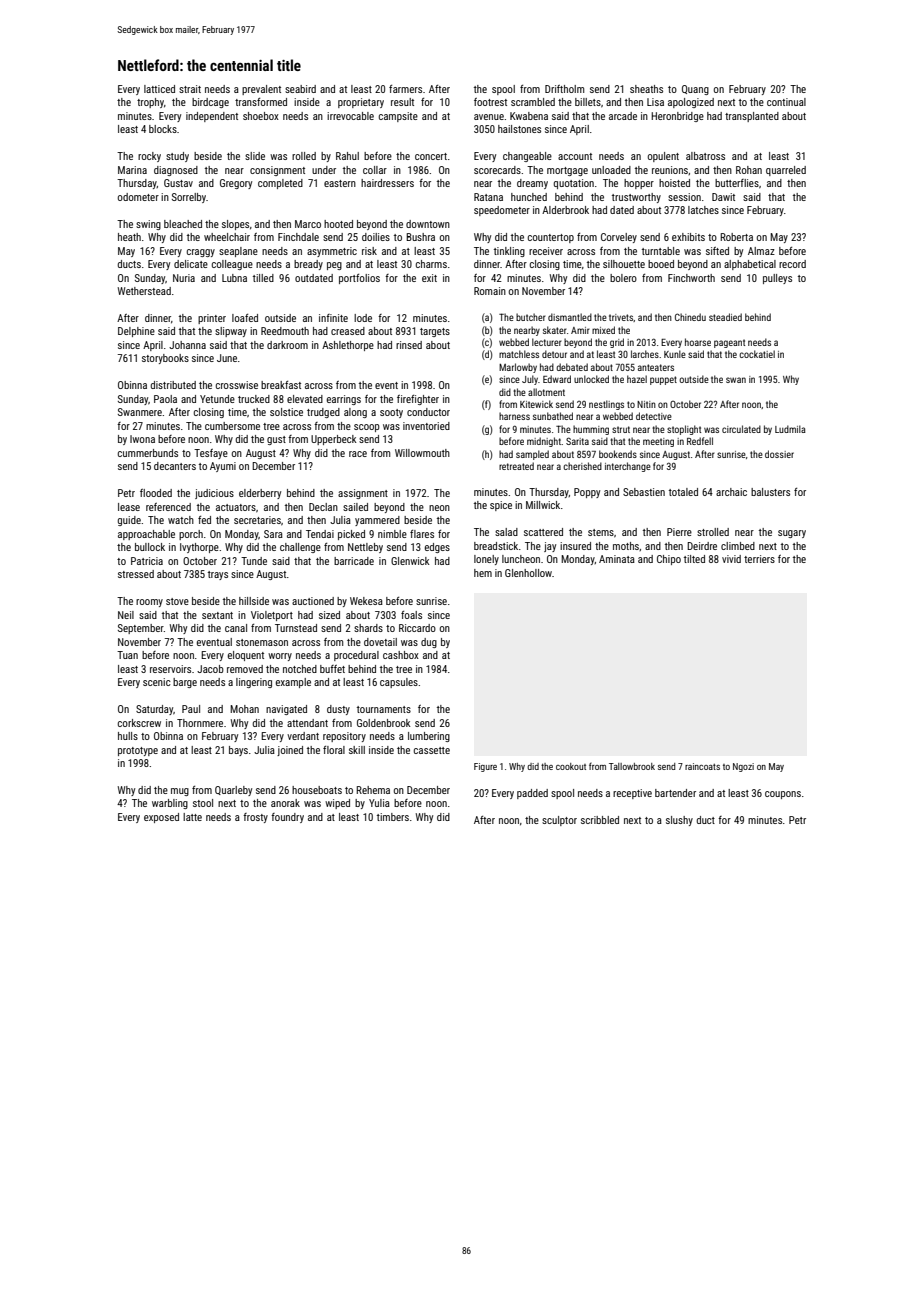  Describe the element at coordinates (392, 534) in the screenshot. I see `nimble` at that location.
